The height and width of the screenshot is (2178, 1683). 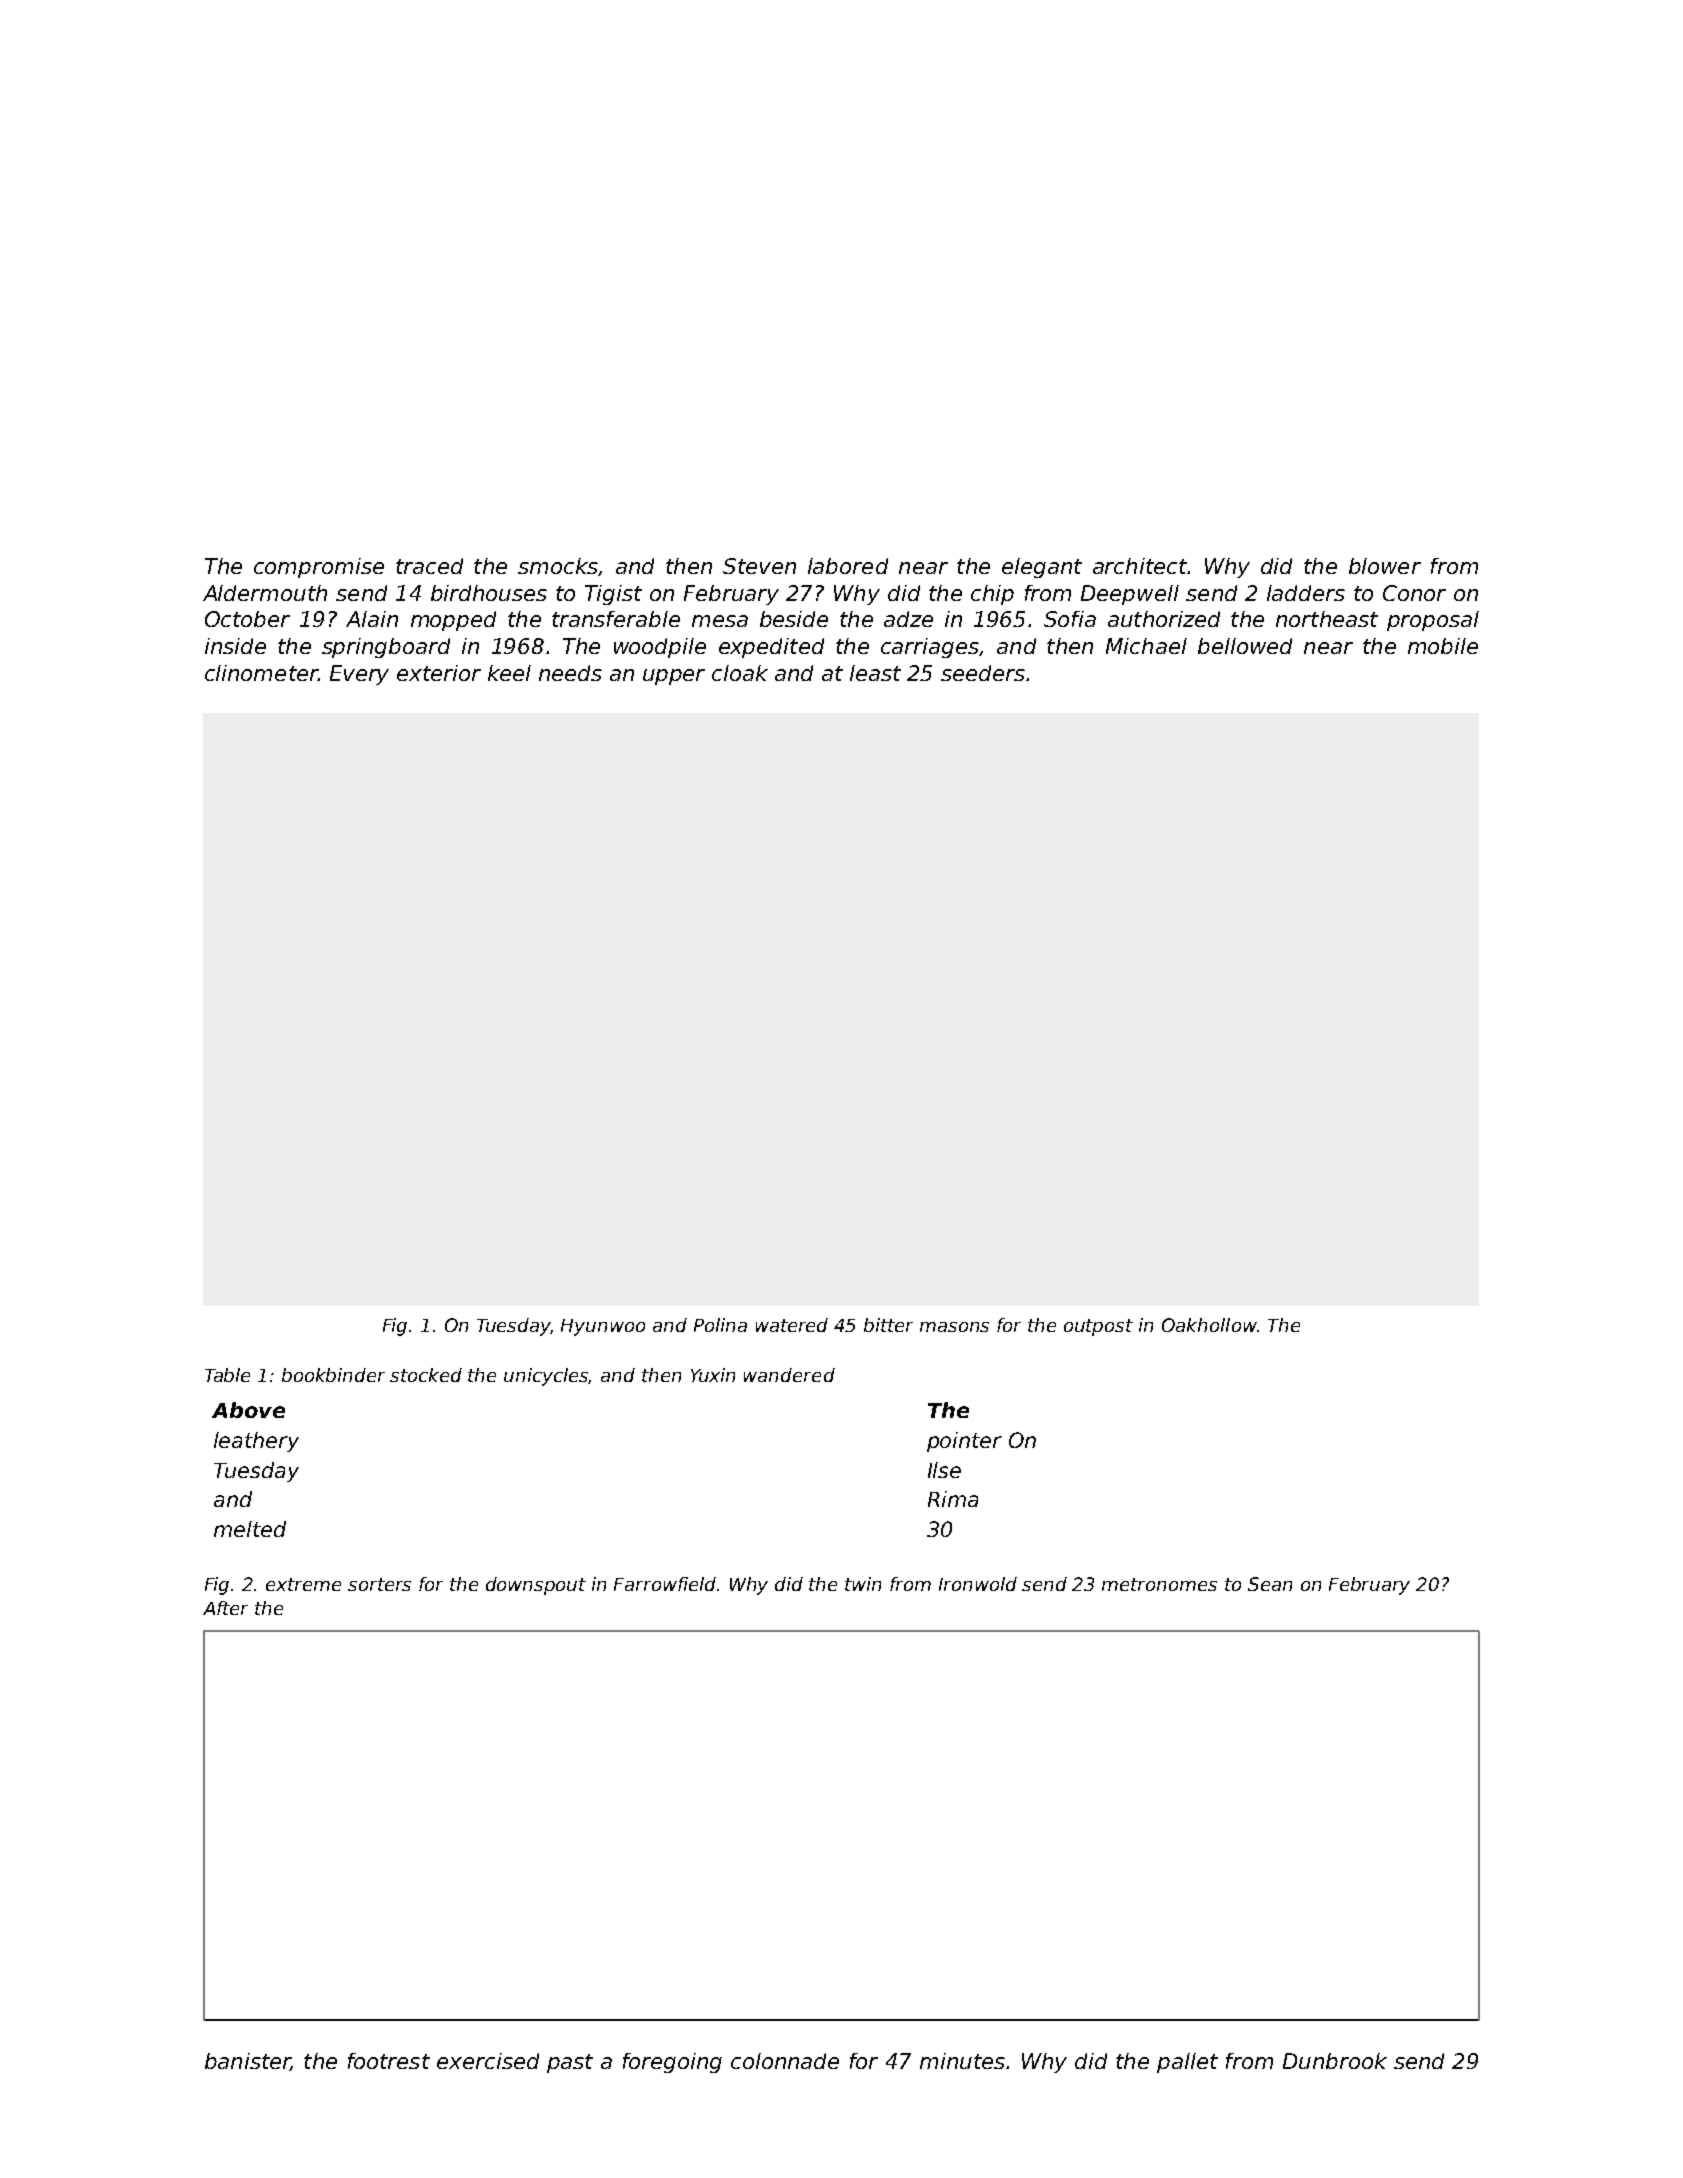 I want to click on Sean, so click(x=1270, y=1584).
